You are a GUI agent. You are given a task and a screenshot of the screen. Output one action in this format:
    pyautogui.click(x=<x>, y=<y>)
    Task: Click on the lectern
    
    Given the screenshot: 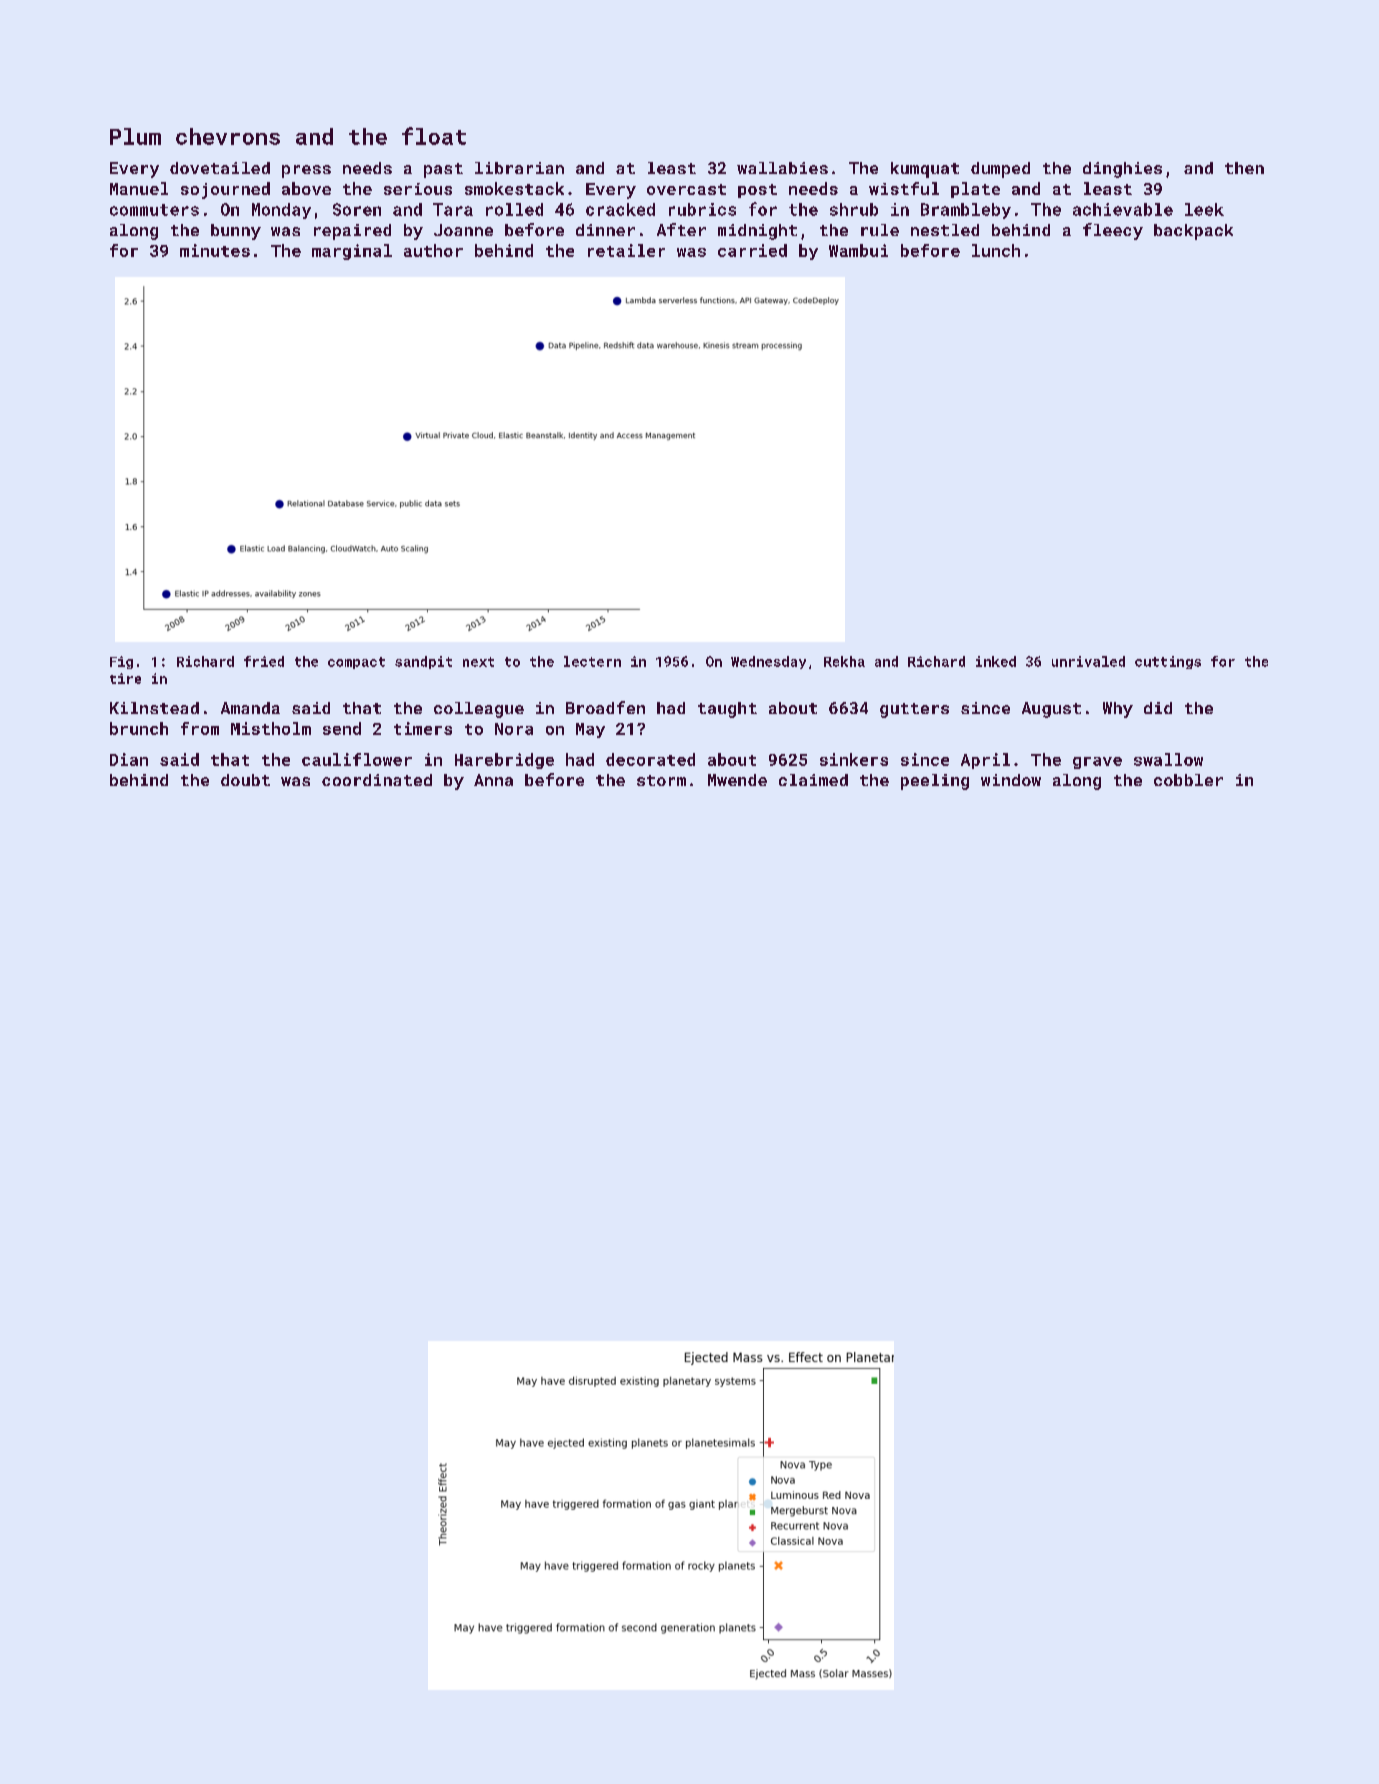 What is the action you would take?
    pyautogui.click(x=592, y=661)
